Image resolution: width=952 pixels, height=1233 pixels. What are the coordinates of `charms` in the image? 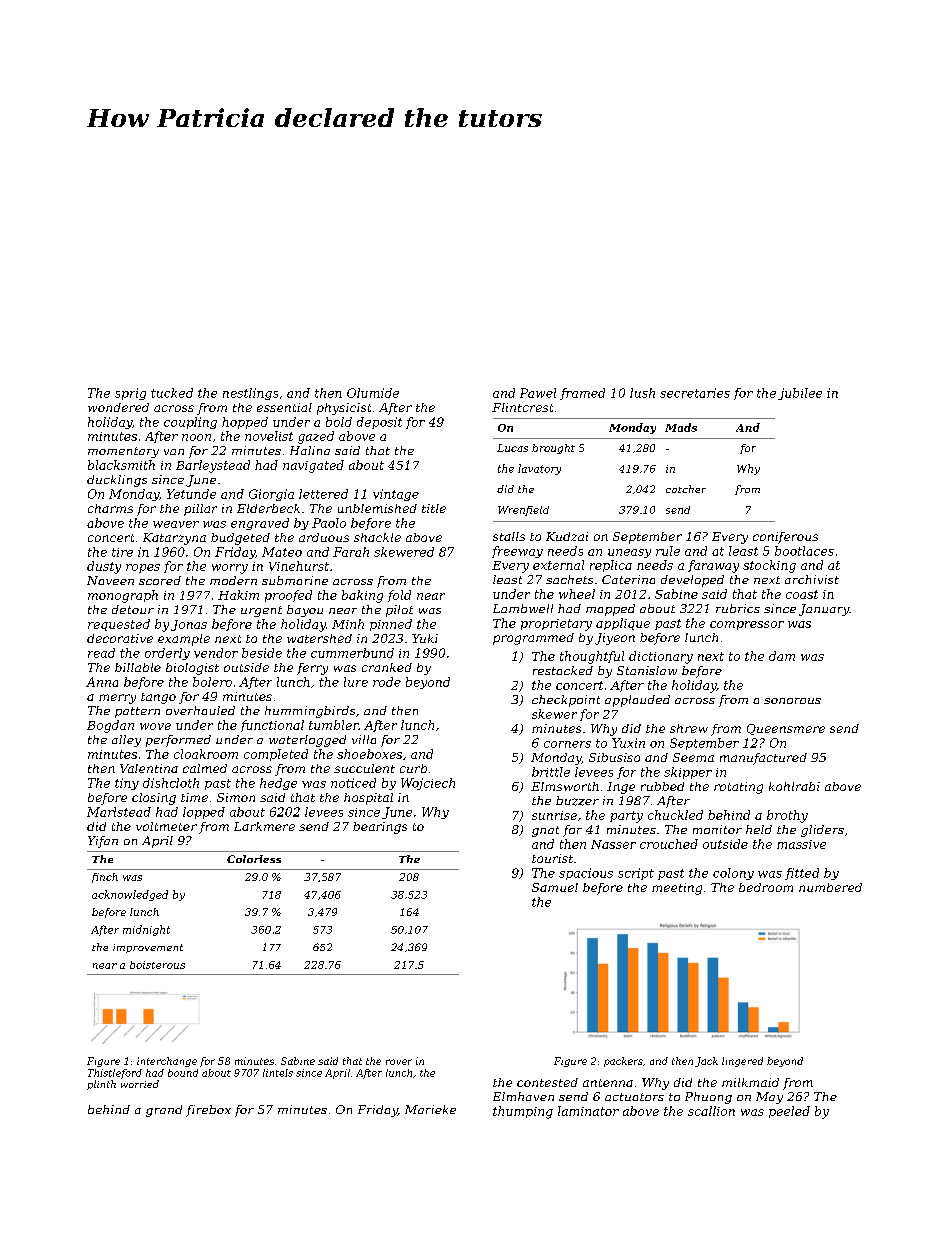 It's located at (110, 508).
